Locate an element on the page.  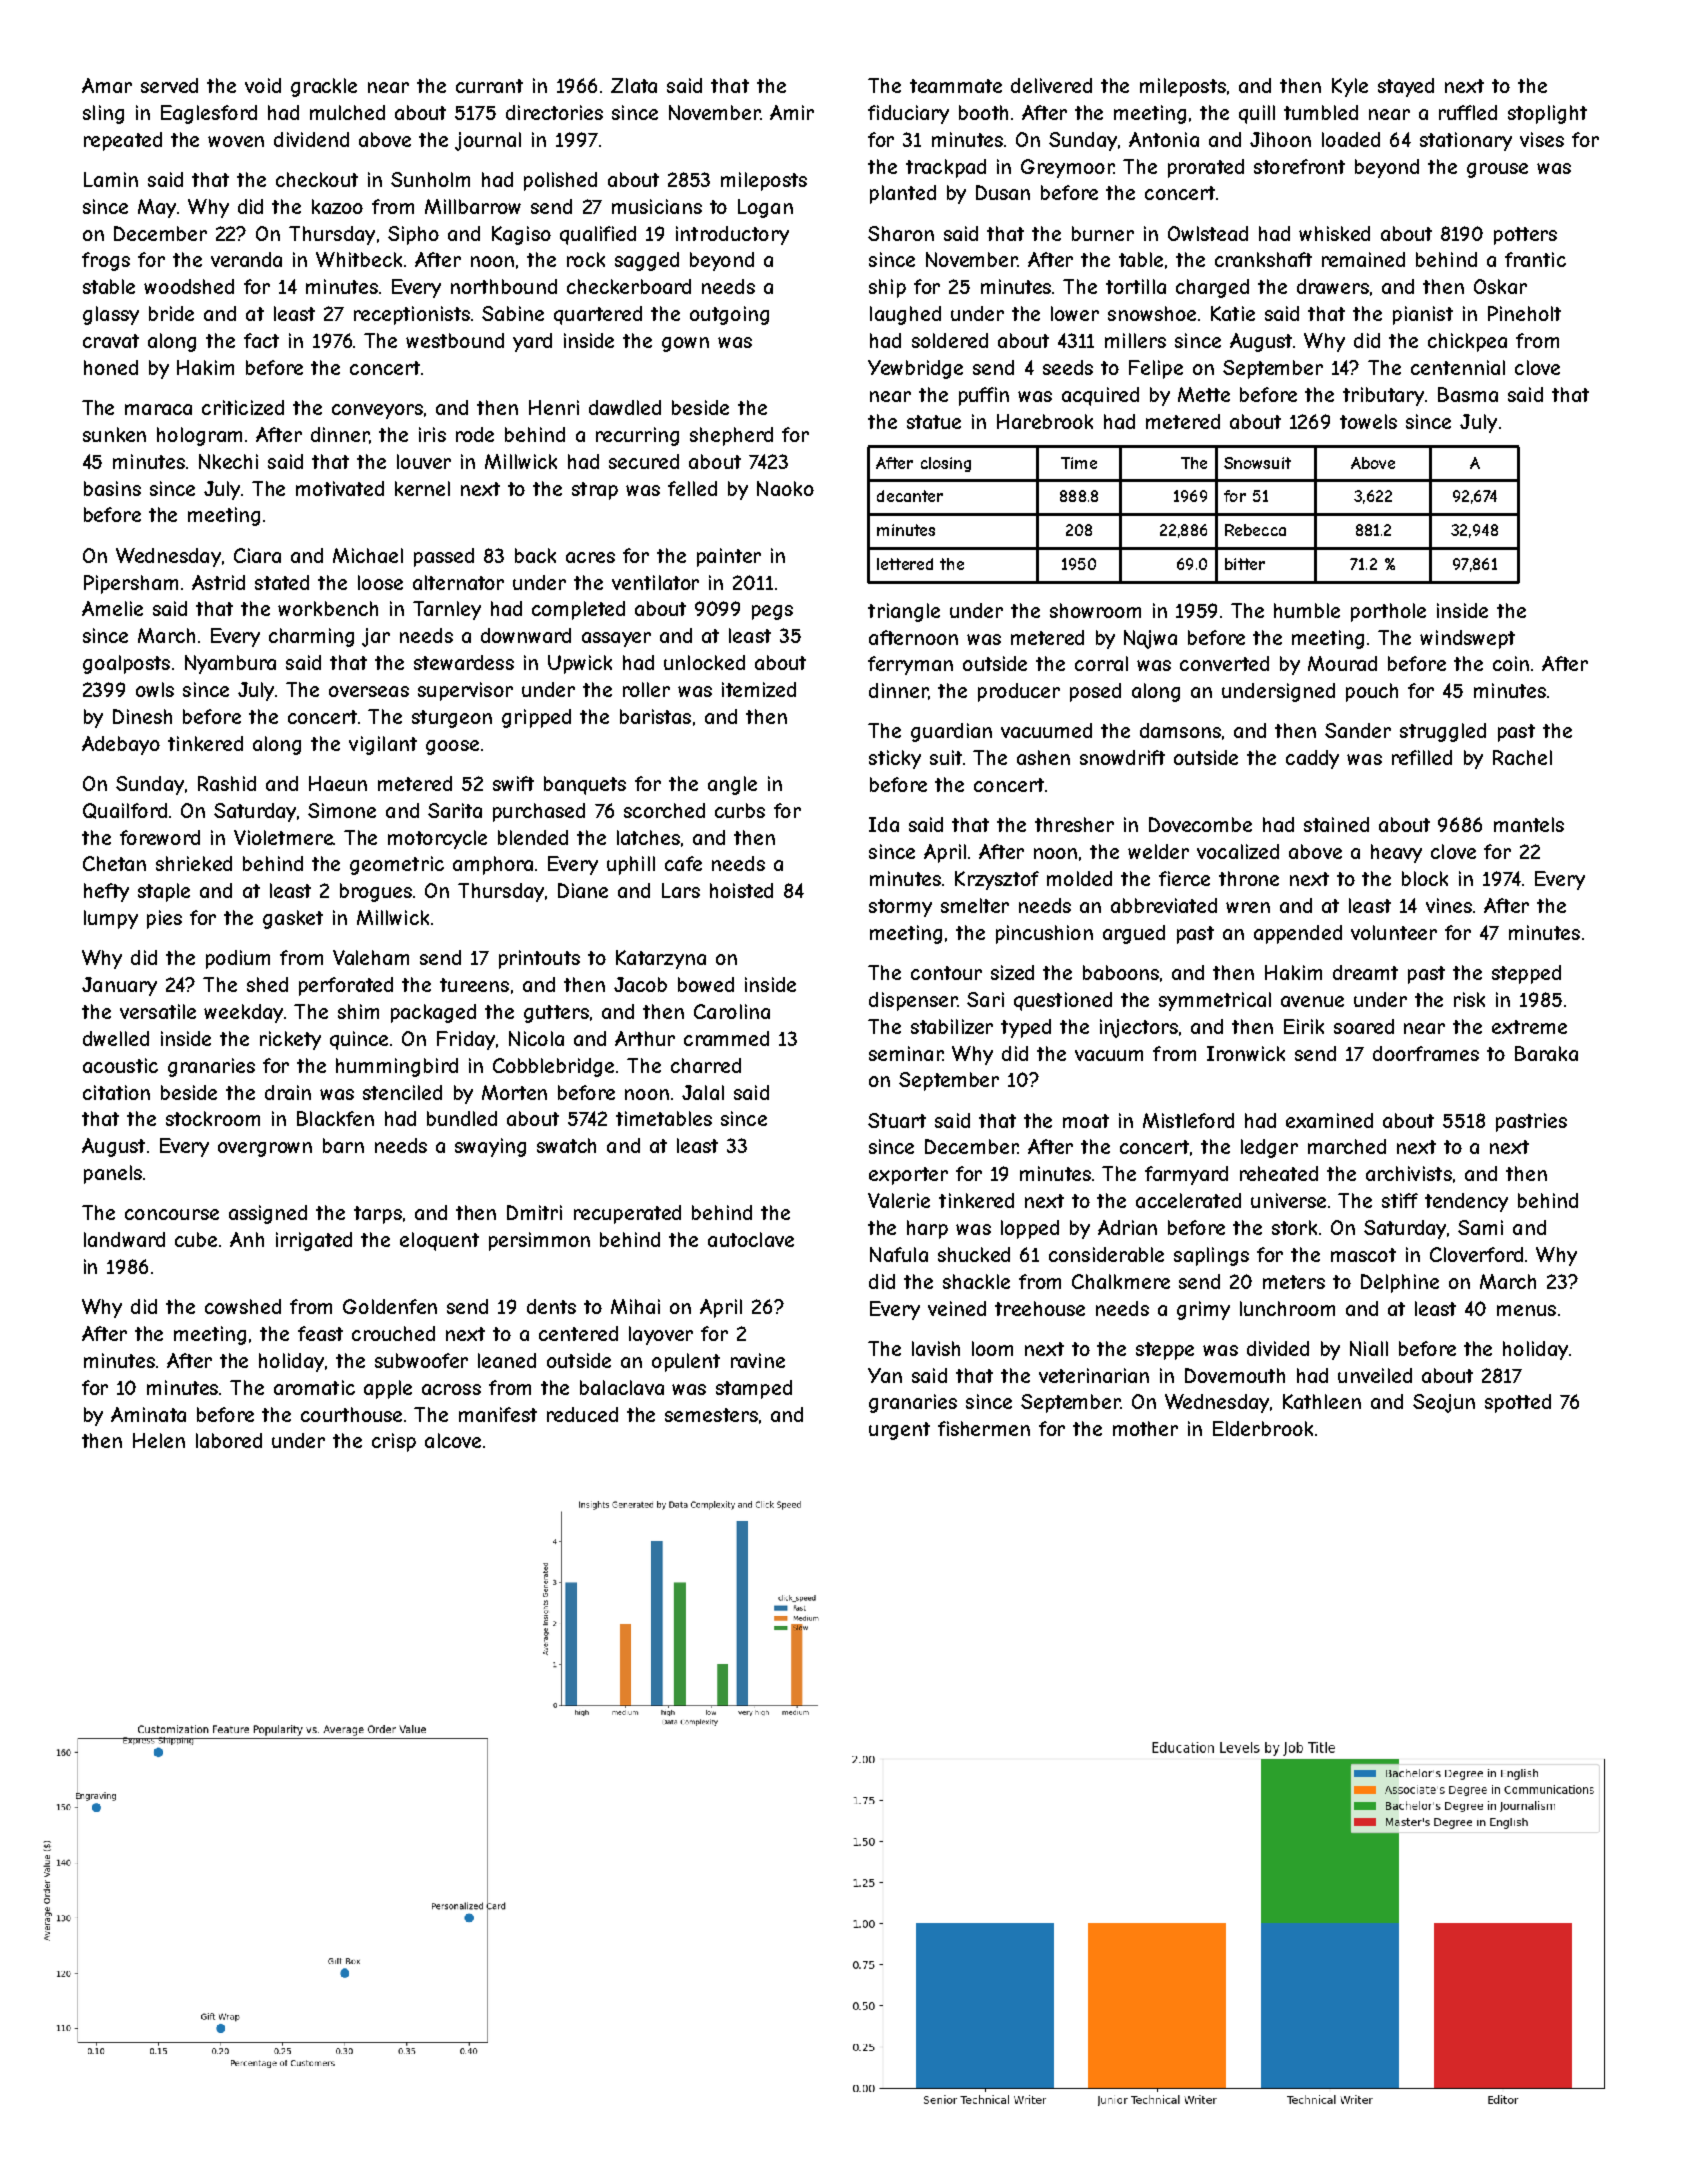
kernel is located at coordinates (422, 488).
